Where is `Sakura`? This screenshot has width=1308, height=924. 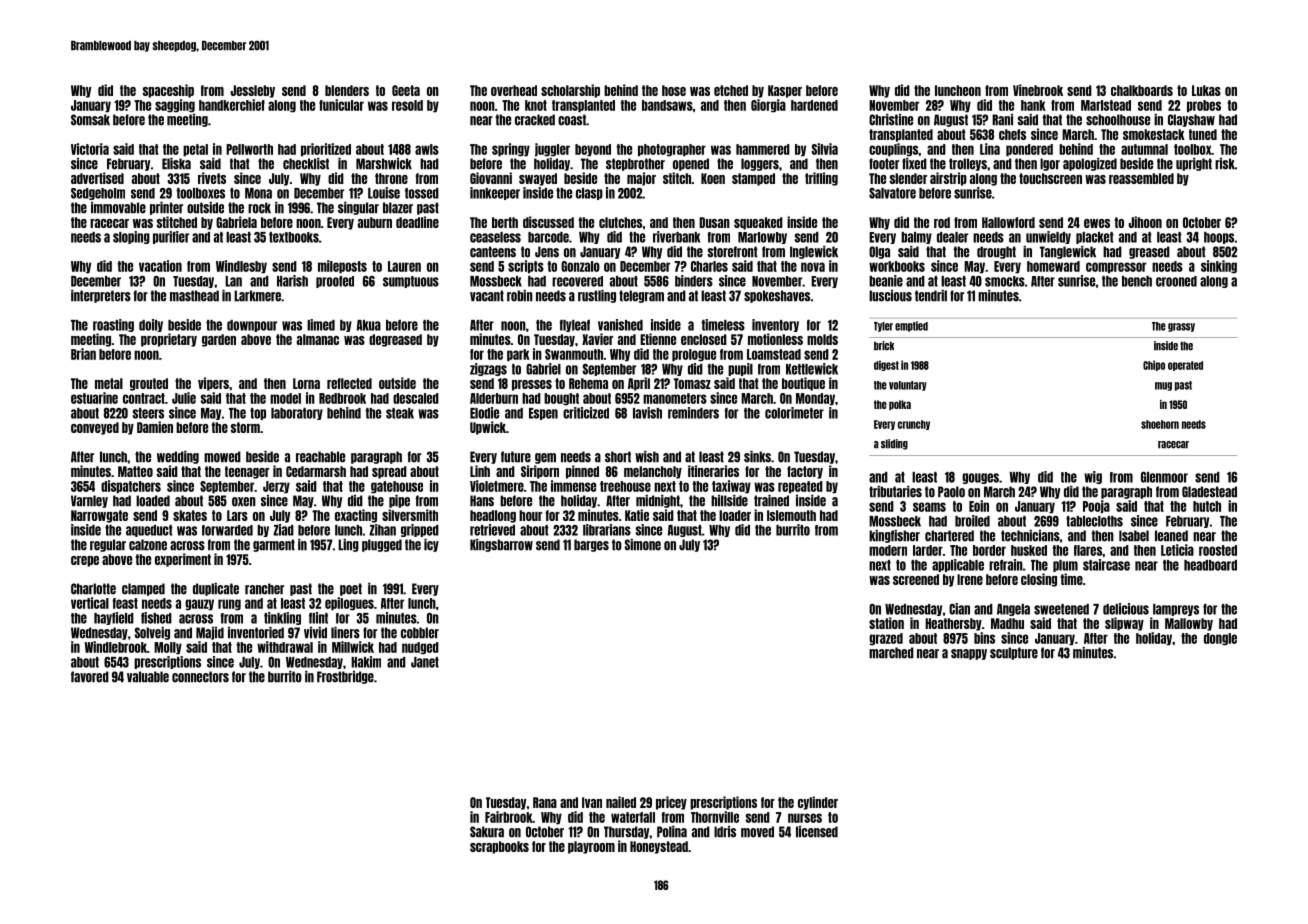
Sakura is located at coordinates (487, 832).
